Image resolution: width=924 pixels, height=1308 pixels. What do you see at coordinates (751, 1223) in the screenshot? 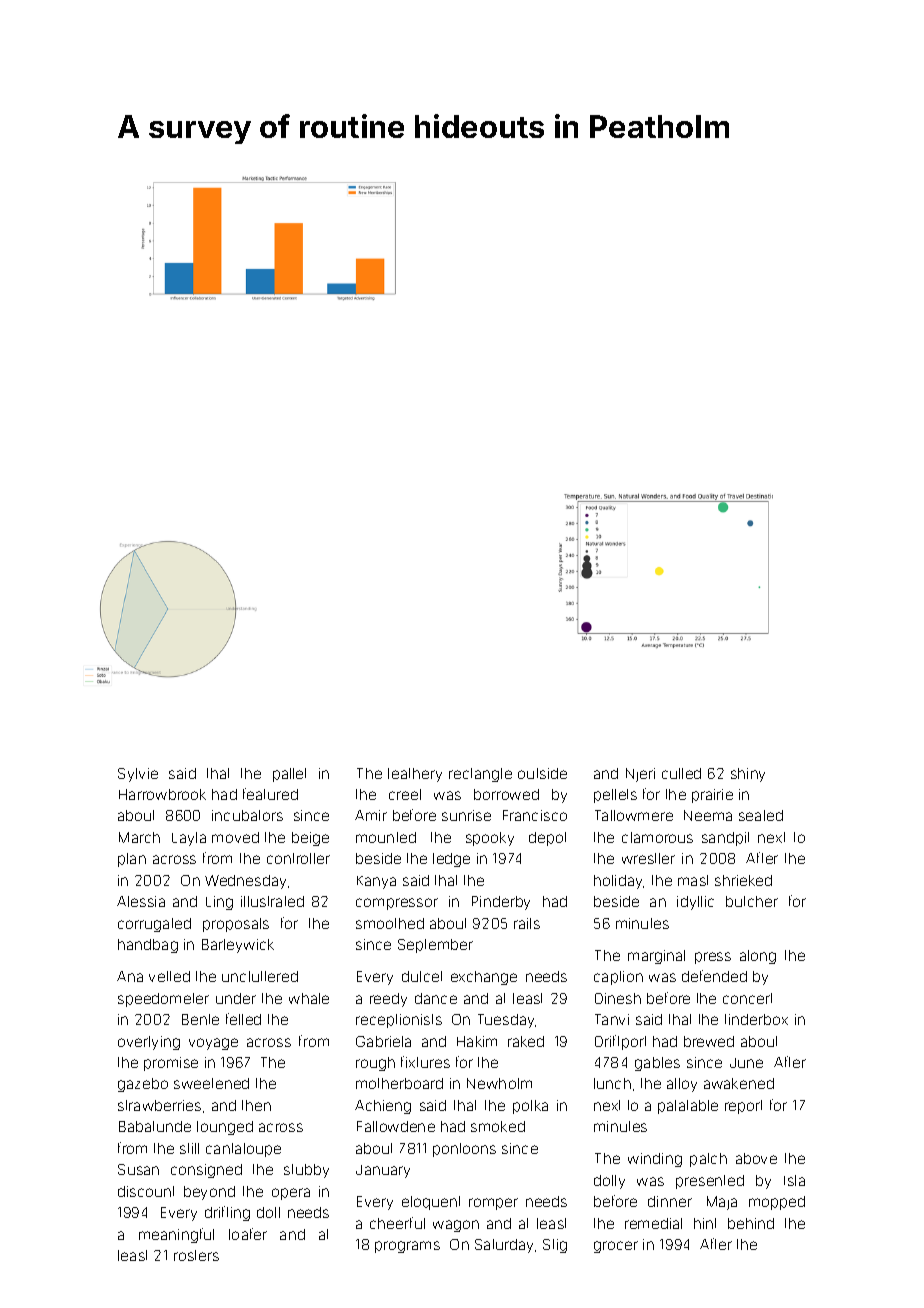
I see `behind` at bounding box center [751, 1223].
